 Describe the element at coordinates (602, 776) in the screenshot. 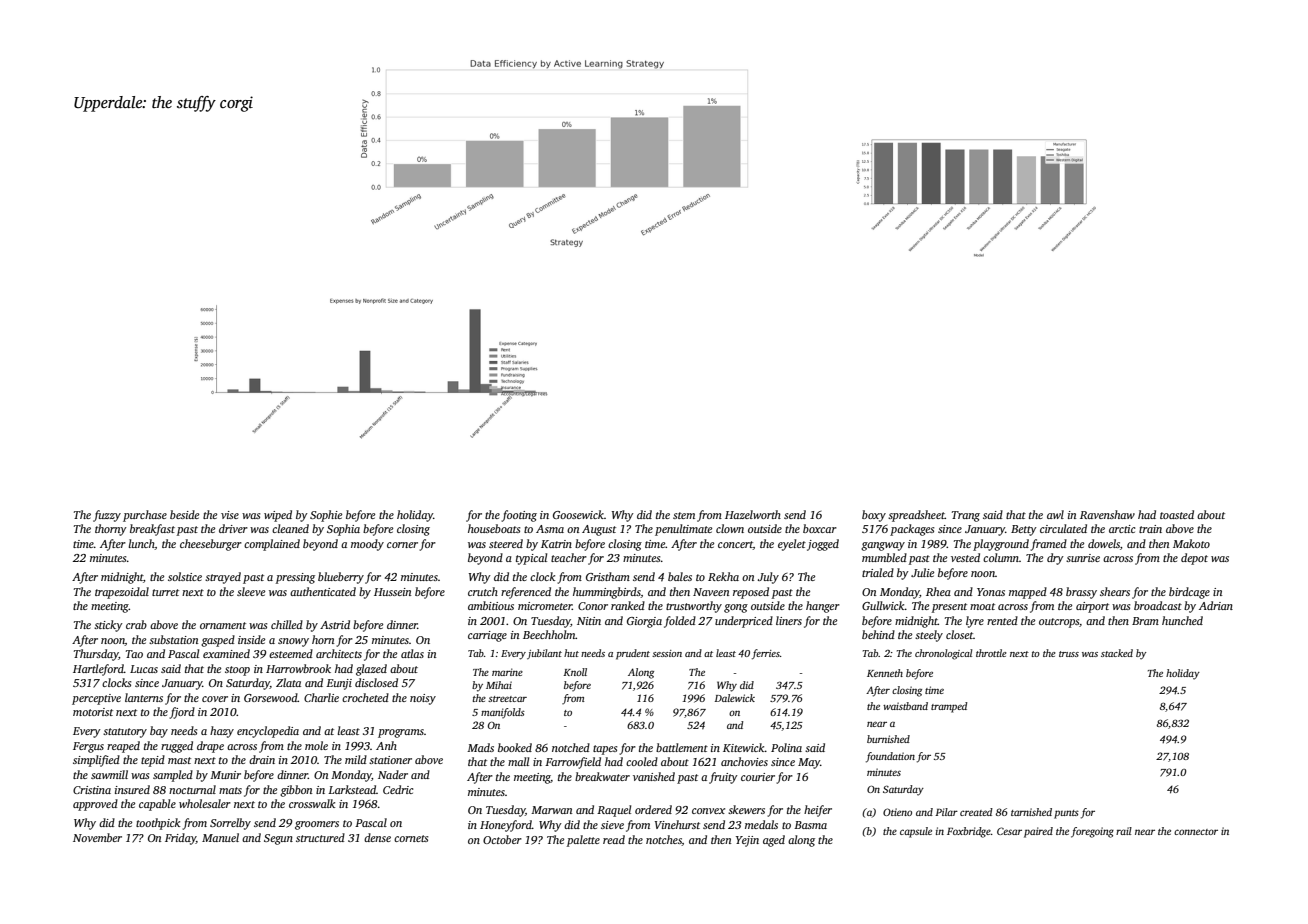

I see `breakwater` at that location.
